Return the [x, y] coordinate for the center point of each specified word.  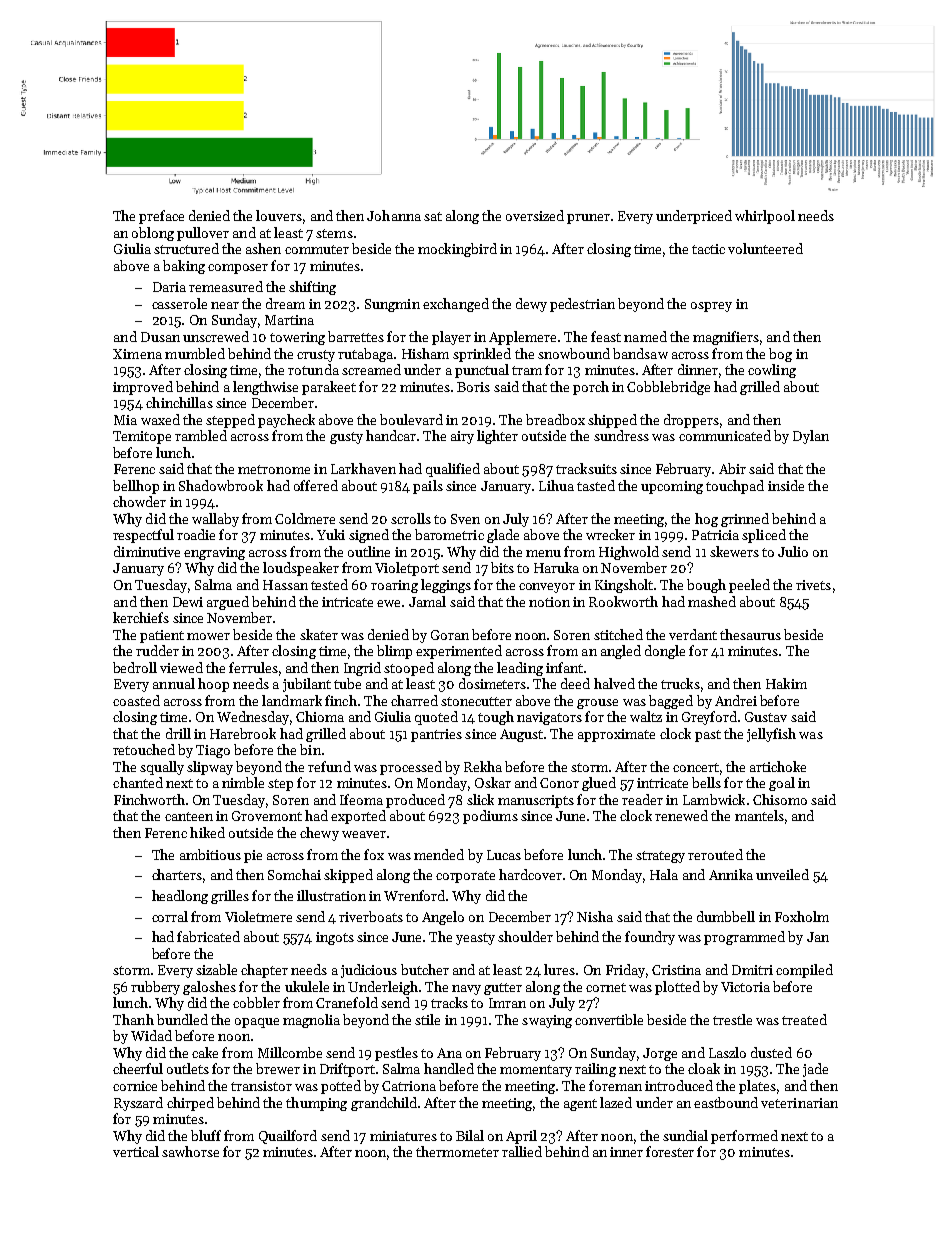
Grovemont [267, 816]
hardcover [530, 874]
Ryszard [138, 1104]
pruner [588, 219]
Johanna [394, 215]
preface [161, 217]
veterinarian [799, 1103]
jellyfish [771, 735]
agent [580, 1105]
